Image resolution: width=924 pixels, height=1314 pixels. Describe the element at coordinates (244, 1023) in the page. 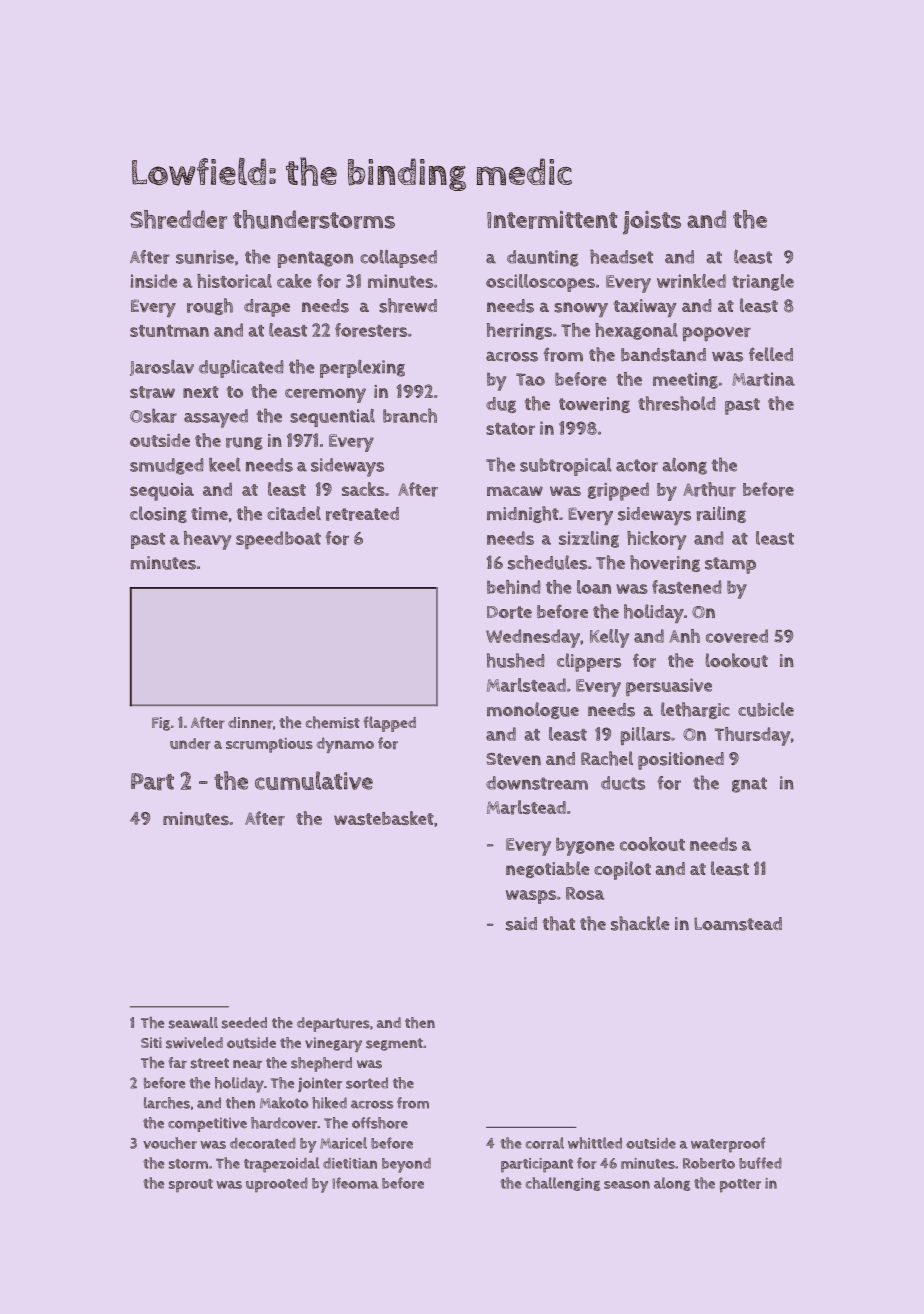

I see `seeded` at that location.
